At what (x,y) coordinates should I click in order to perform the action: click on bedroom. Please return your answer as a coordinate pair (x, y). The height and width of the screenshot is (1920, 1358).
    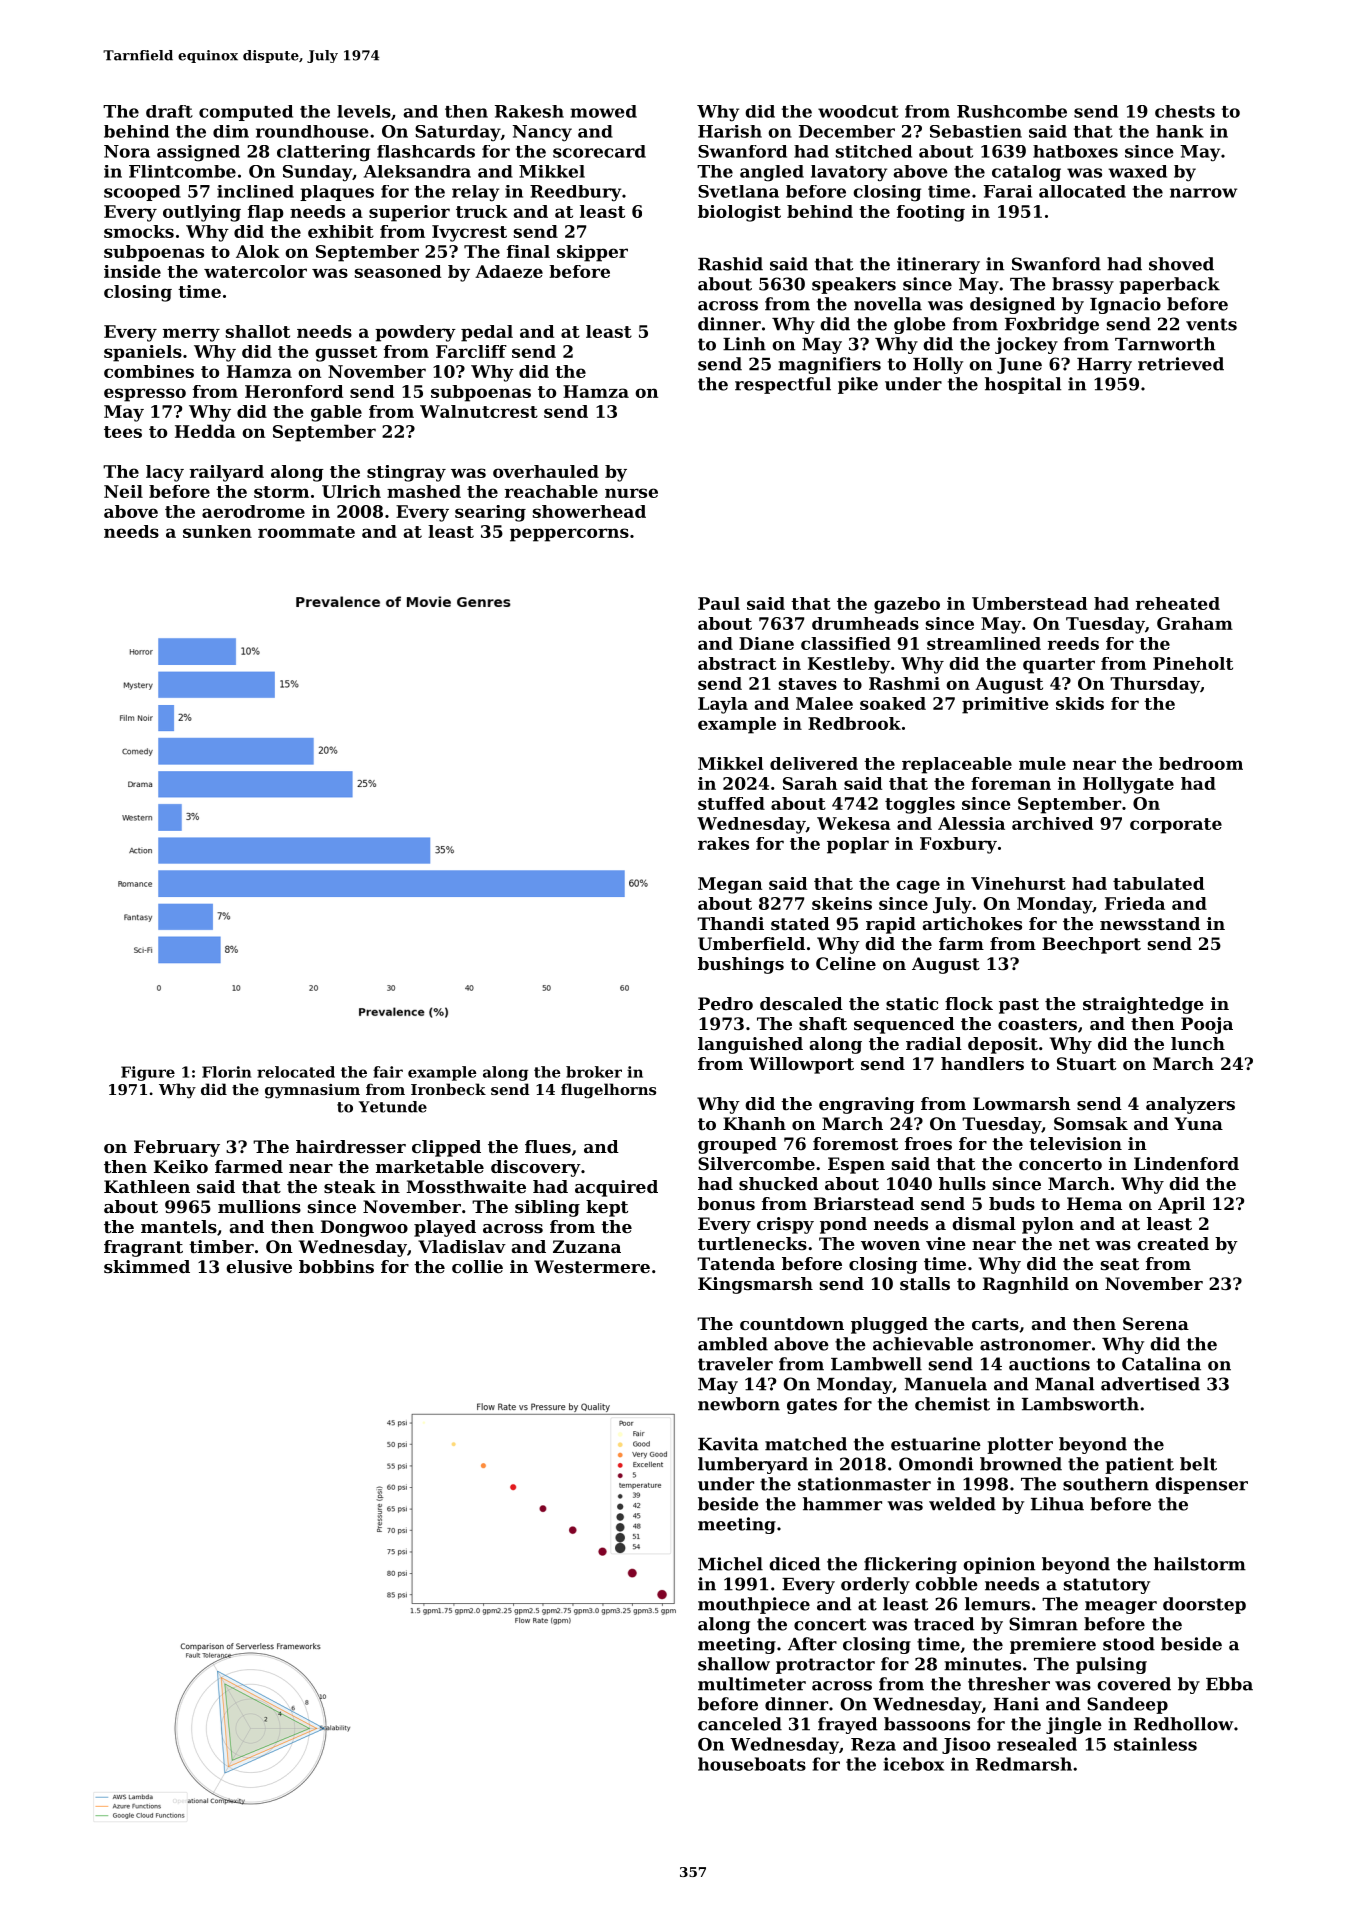
    Looking at the image, I should click on (1201, 763).
